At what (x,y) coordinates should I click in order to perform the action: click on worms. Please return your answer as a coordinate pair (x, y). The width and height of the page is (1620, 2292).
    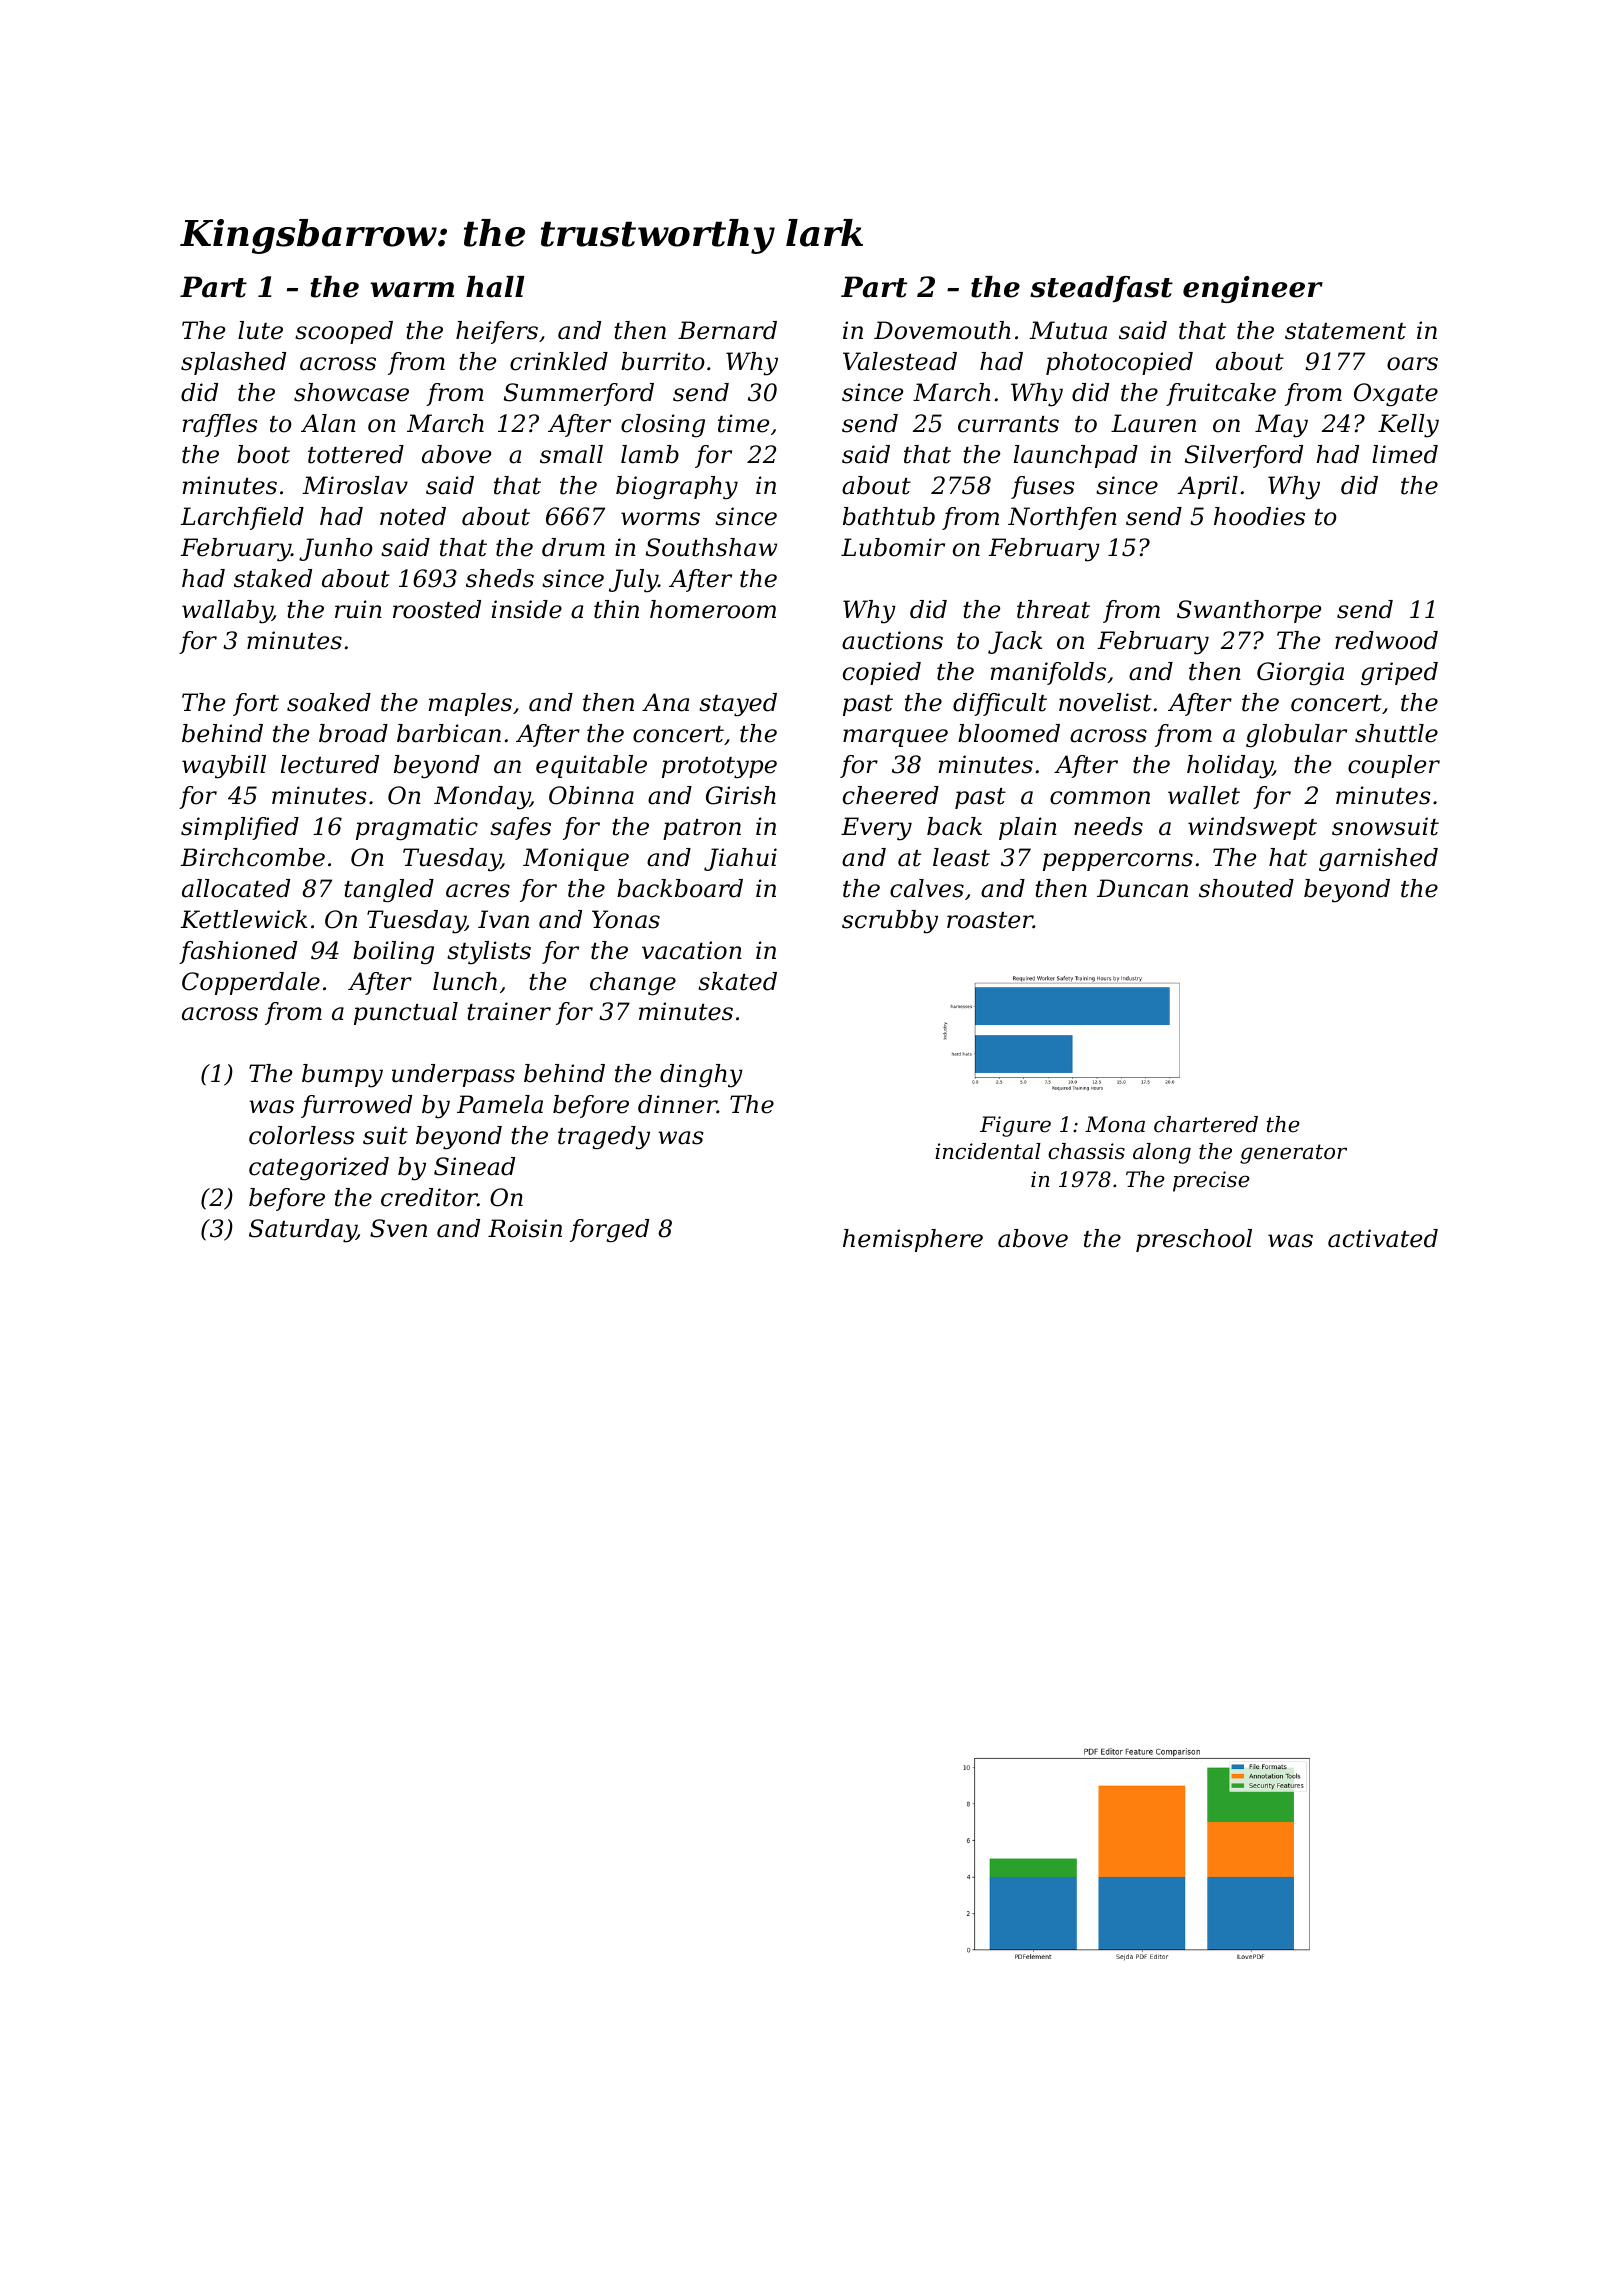
    Looking at the image, I should click on (660, 519).
